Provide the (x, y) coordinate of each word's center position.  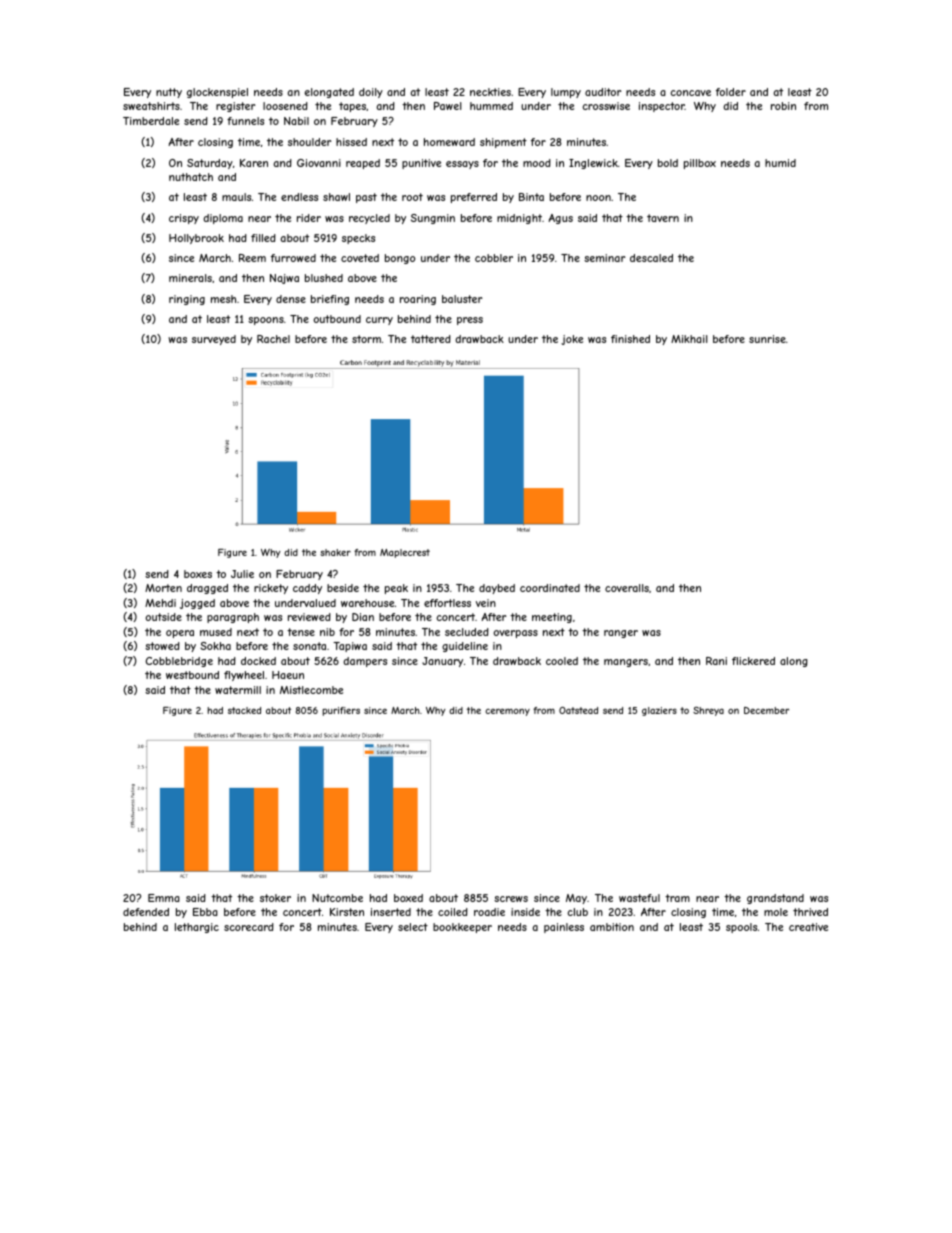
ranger (621, 634)
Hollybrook (196, 239)
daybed (497, 589)
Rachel (273, 339)
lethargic (197, 928)
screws (511, 899)
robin (783, 106)
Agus (560, 219)
